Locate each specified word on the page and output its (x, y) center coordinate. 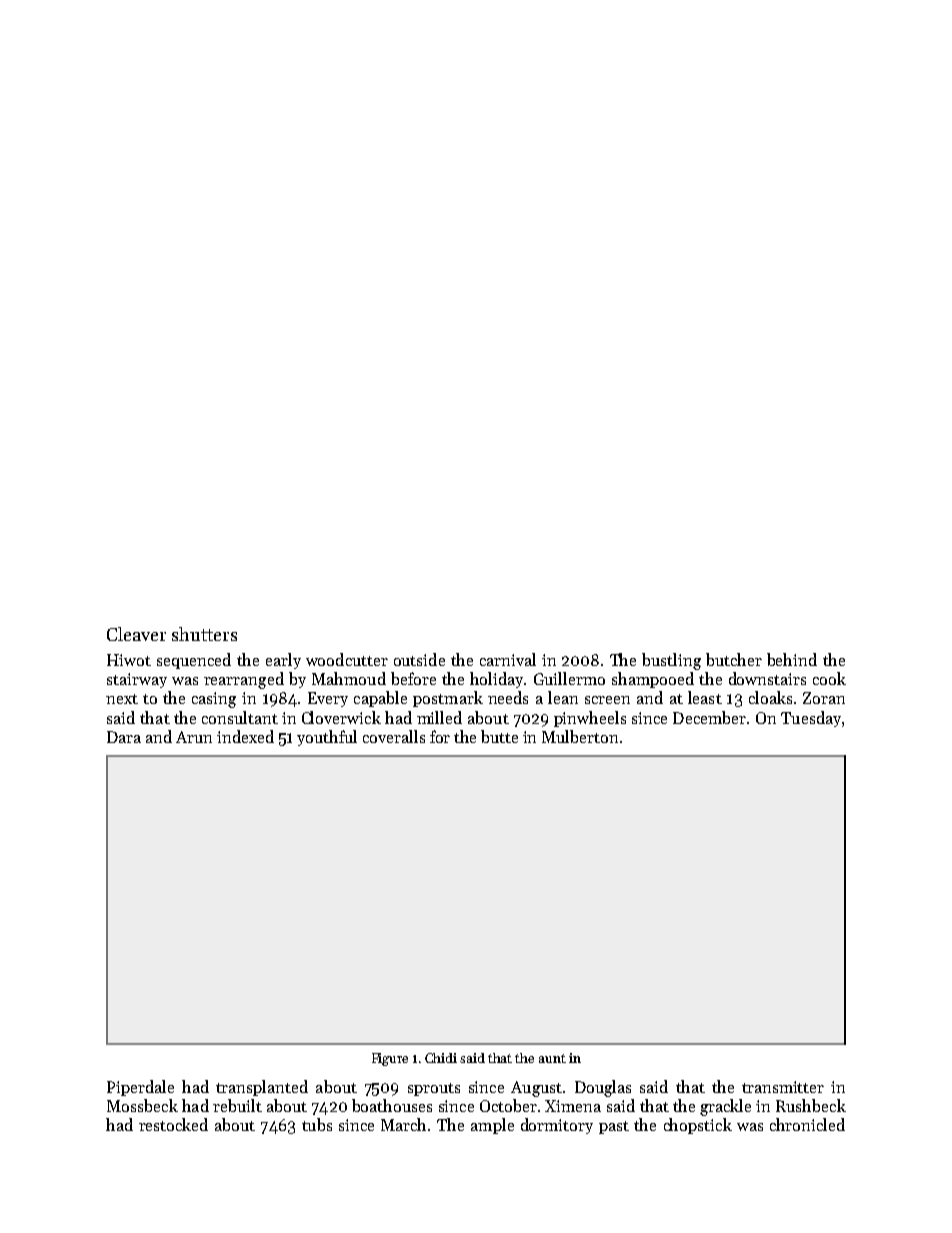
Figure (390, 1059)
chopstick (698, 1126)
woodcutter (347, 659)
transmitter (783, 1087)
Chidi (441, 1058)
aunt (552, 1058)
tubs (317, 1124)
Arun (194, 737)
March (403, 1124)
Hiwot (129, 660)
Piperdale (140, 1088)
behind (792, 659)
